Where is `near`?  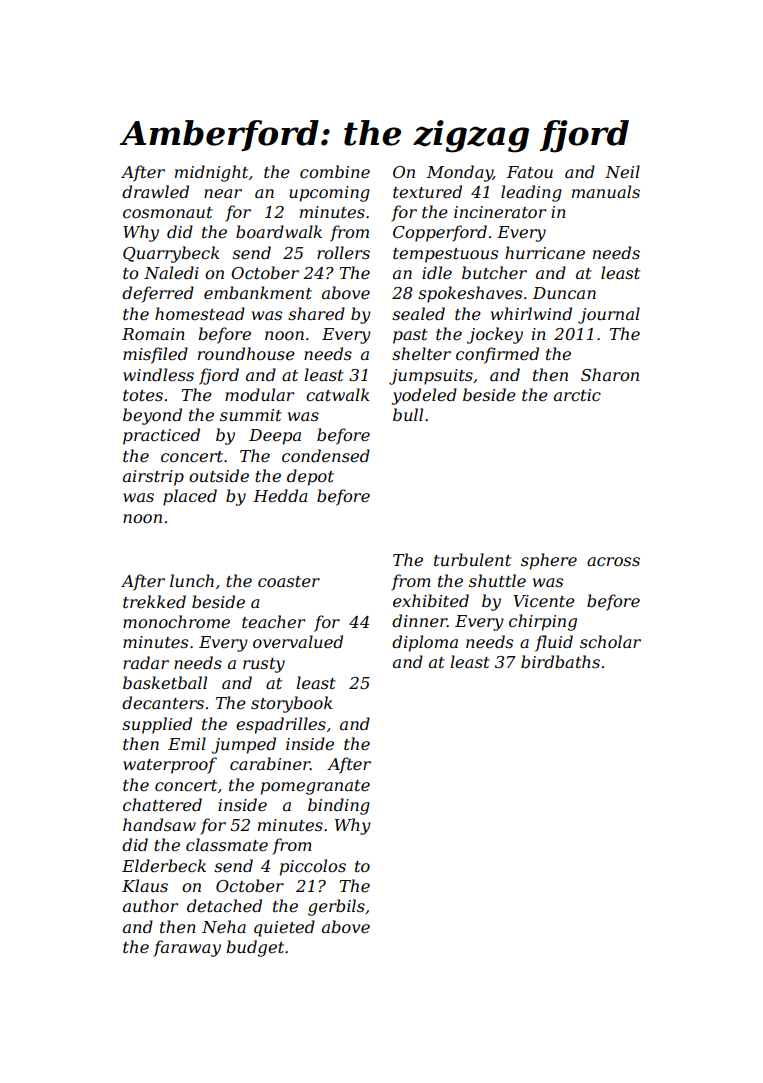
near is located at coordinates (223, 193).
